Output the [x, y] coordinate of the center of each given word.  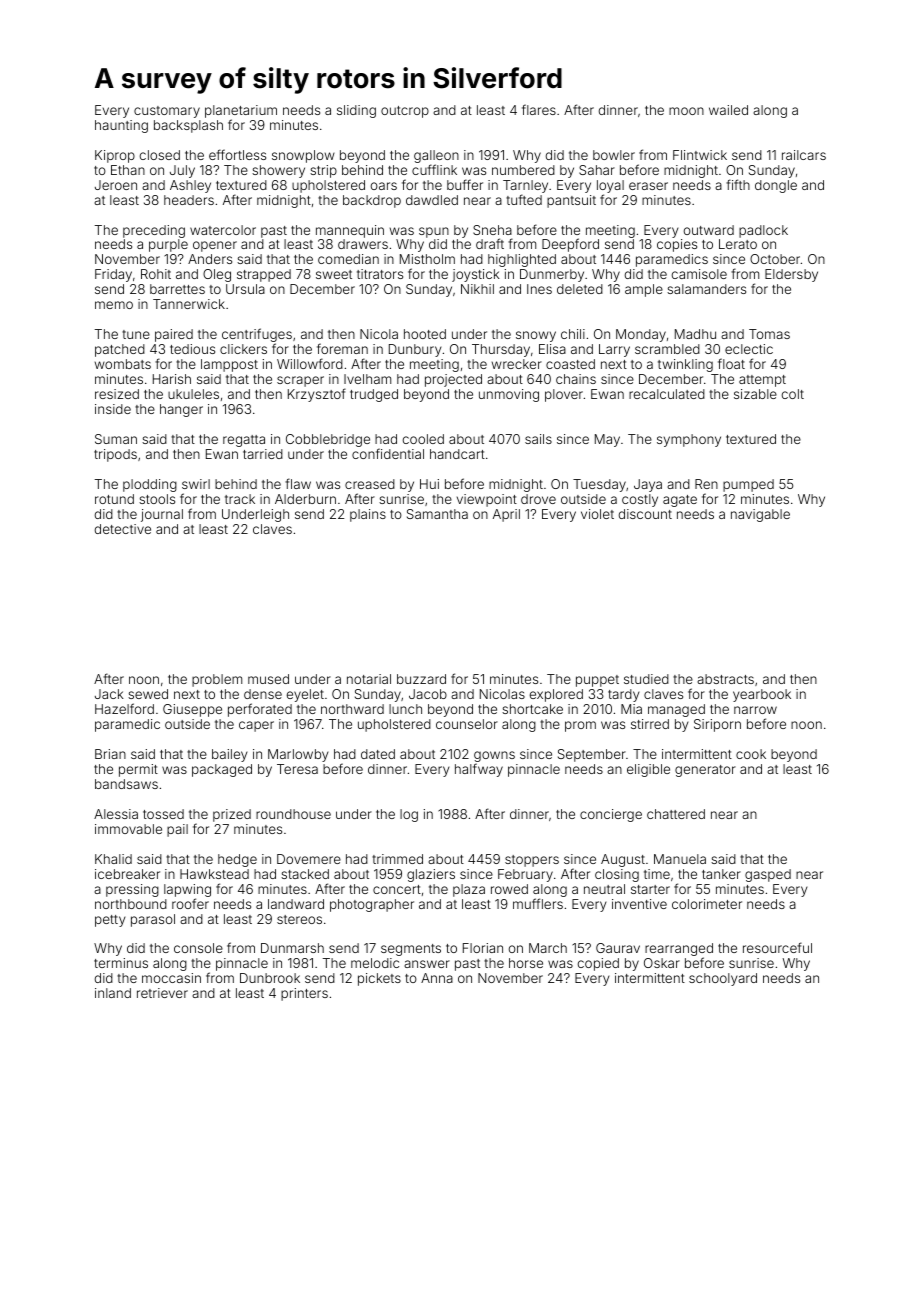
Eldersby [791, 275]
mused [268, 679]
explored [556, 695]
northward [352, 709]
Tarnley [525, 186]
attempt [762, 381]
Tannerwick [189, 304]
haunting [121, 126]
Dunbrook [270, 978]
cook [751, 754]
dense [263, 694]
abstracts [725, 679]
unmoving [509, 395]
